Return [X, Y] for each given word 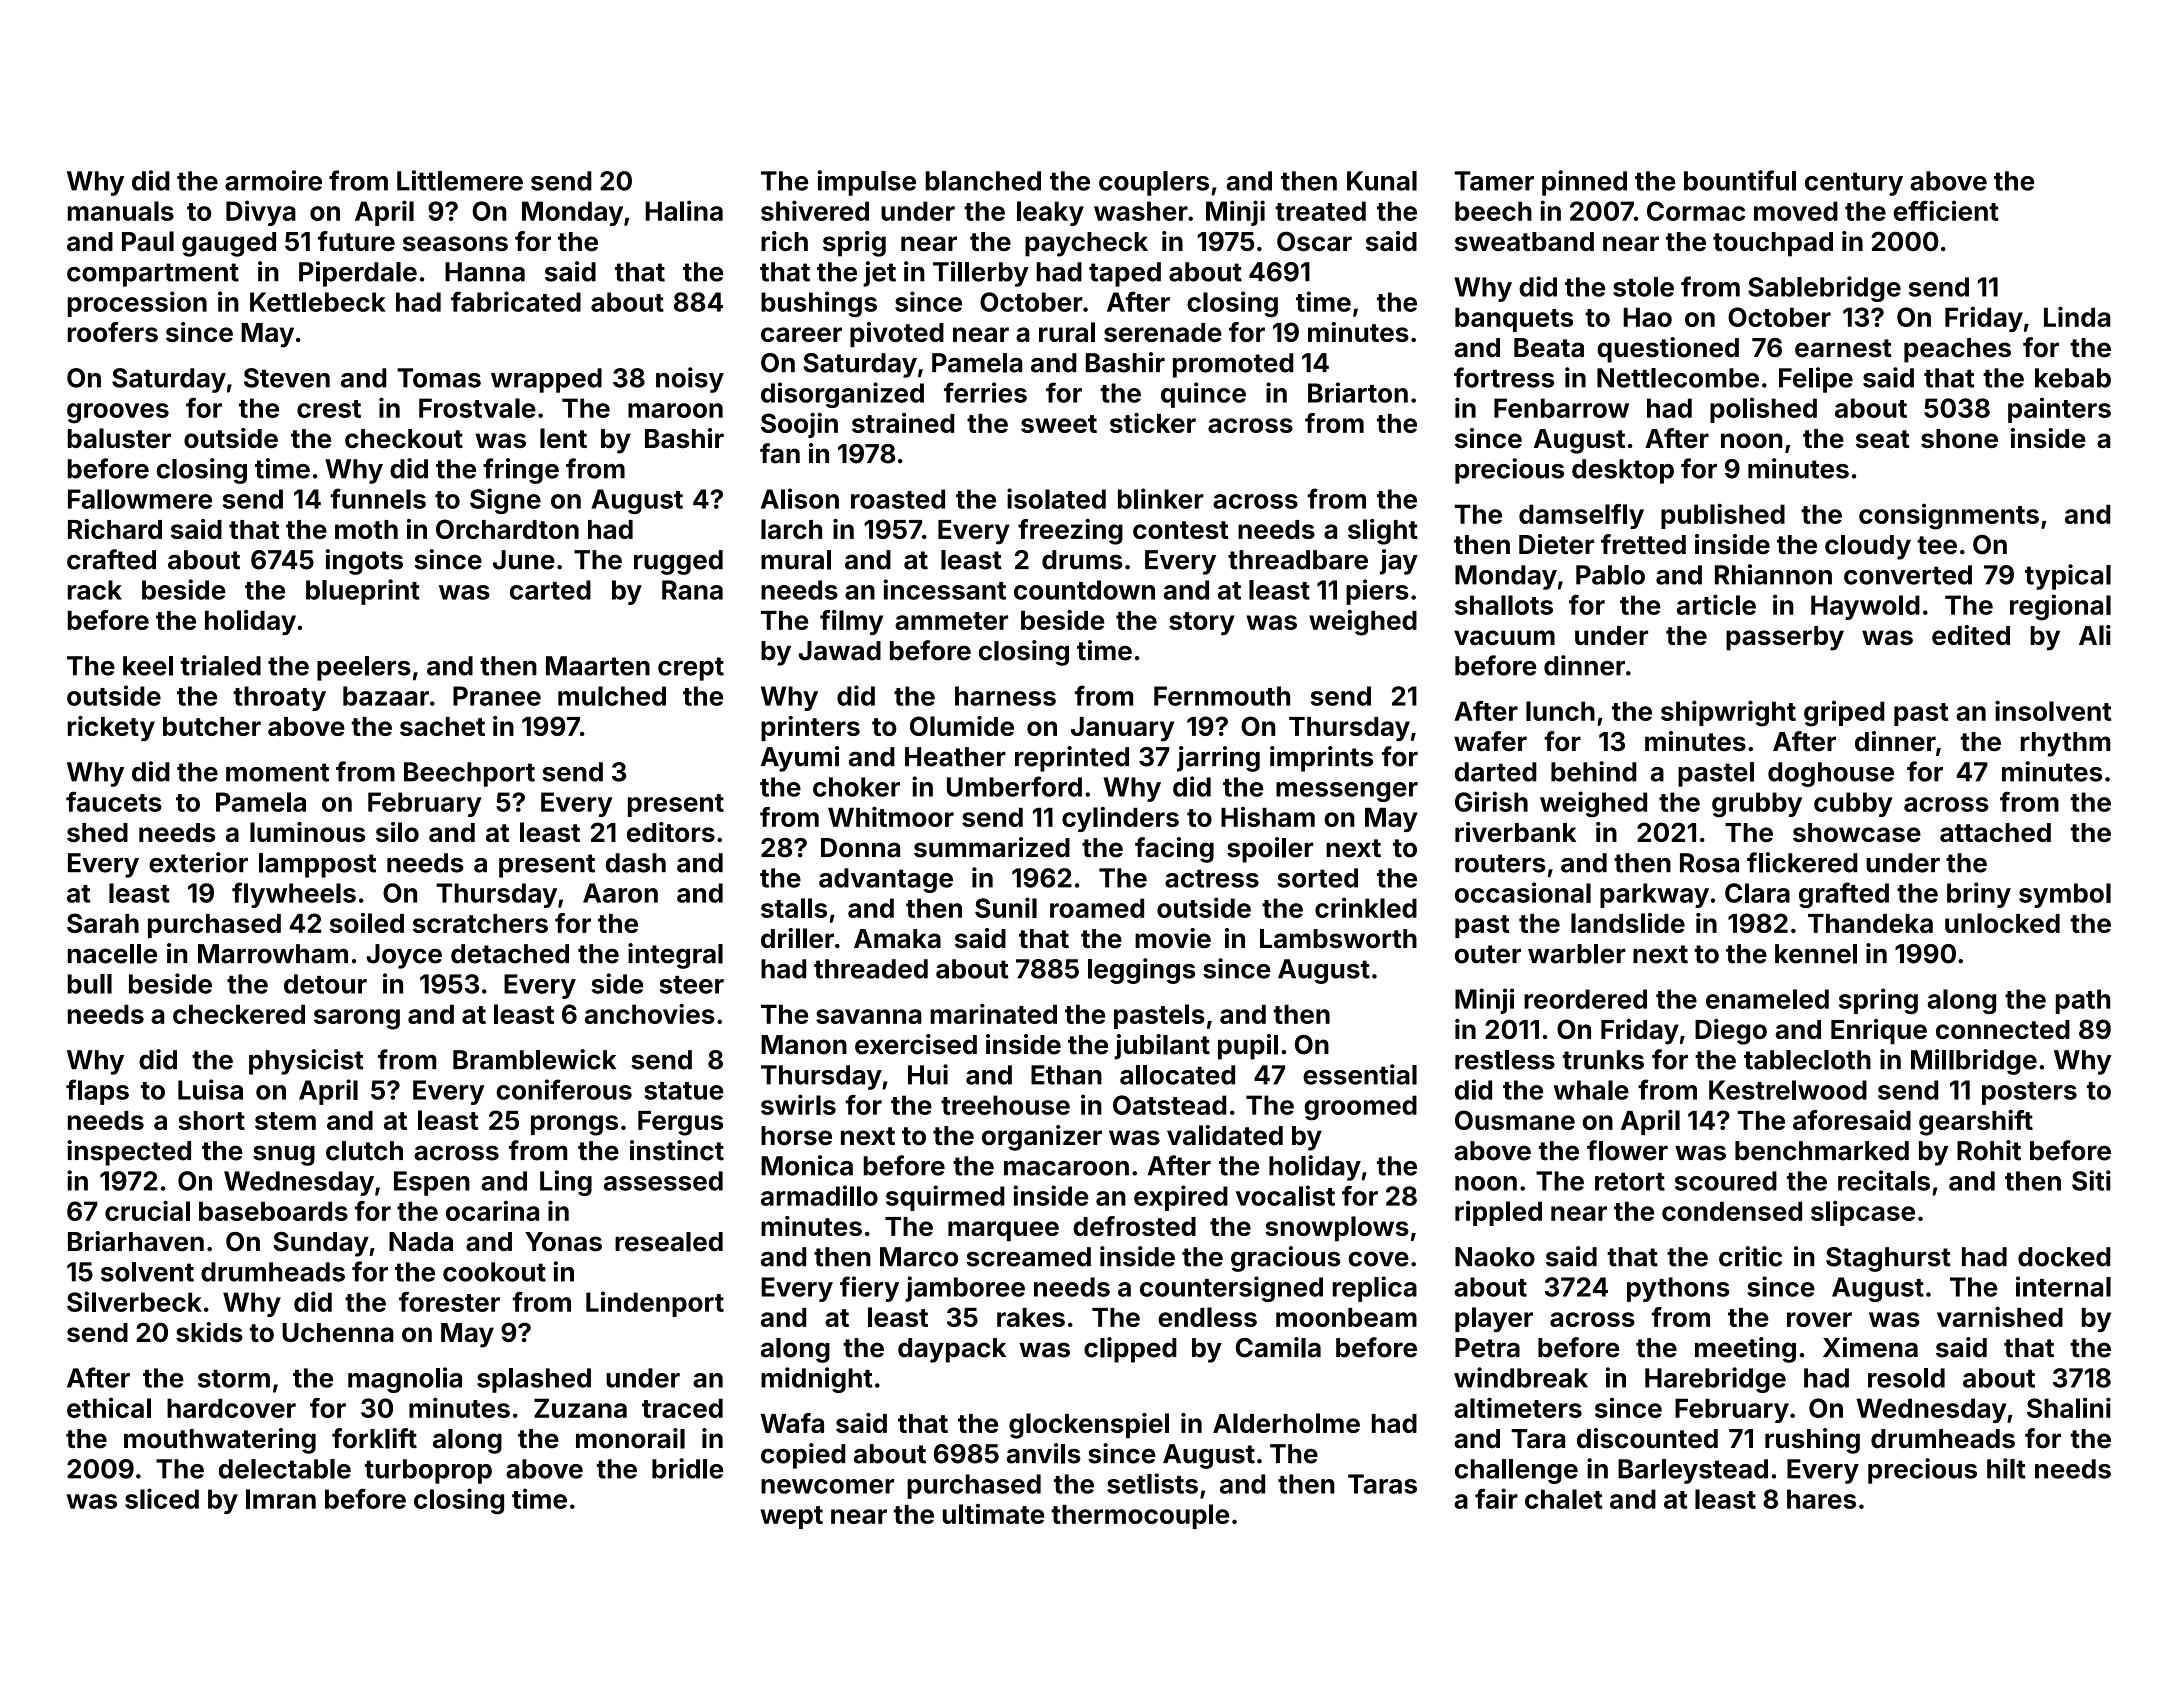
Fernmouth [1222, 696]
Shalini [2069, 1407]
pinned [1584, 183]
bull [90, 984]
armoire [273, 180]
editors [671, 832]
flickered [1802, 862]
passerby [1785, 638]
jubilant [1162, 1047]
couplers [1154, 183]
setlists [1152, 1483]
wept [791, 1517]
